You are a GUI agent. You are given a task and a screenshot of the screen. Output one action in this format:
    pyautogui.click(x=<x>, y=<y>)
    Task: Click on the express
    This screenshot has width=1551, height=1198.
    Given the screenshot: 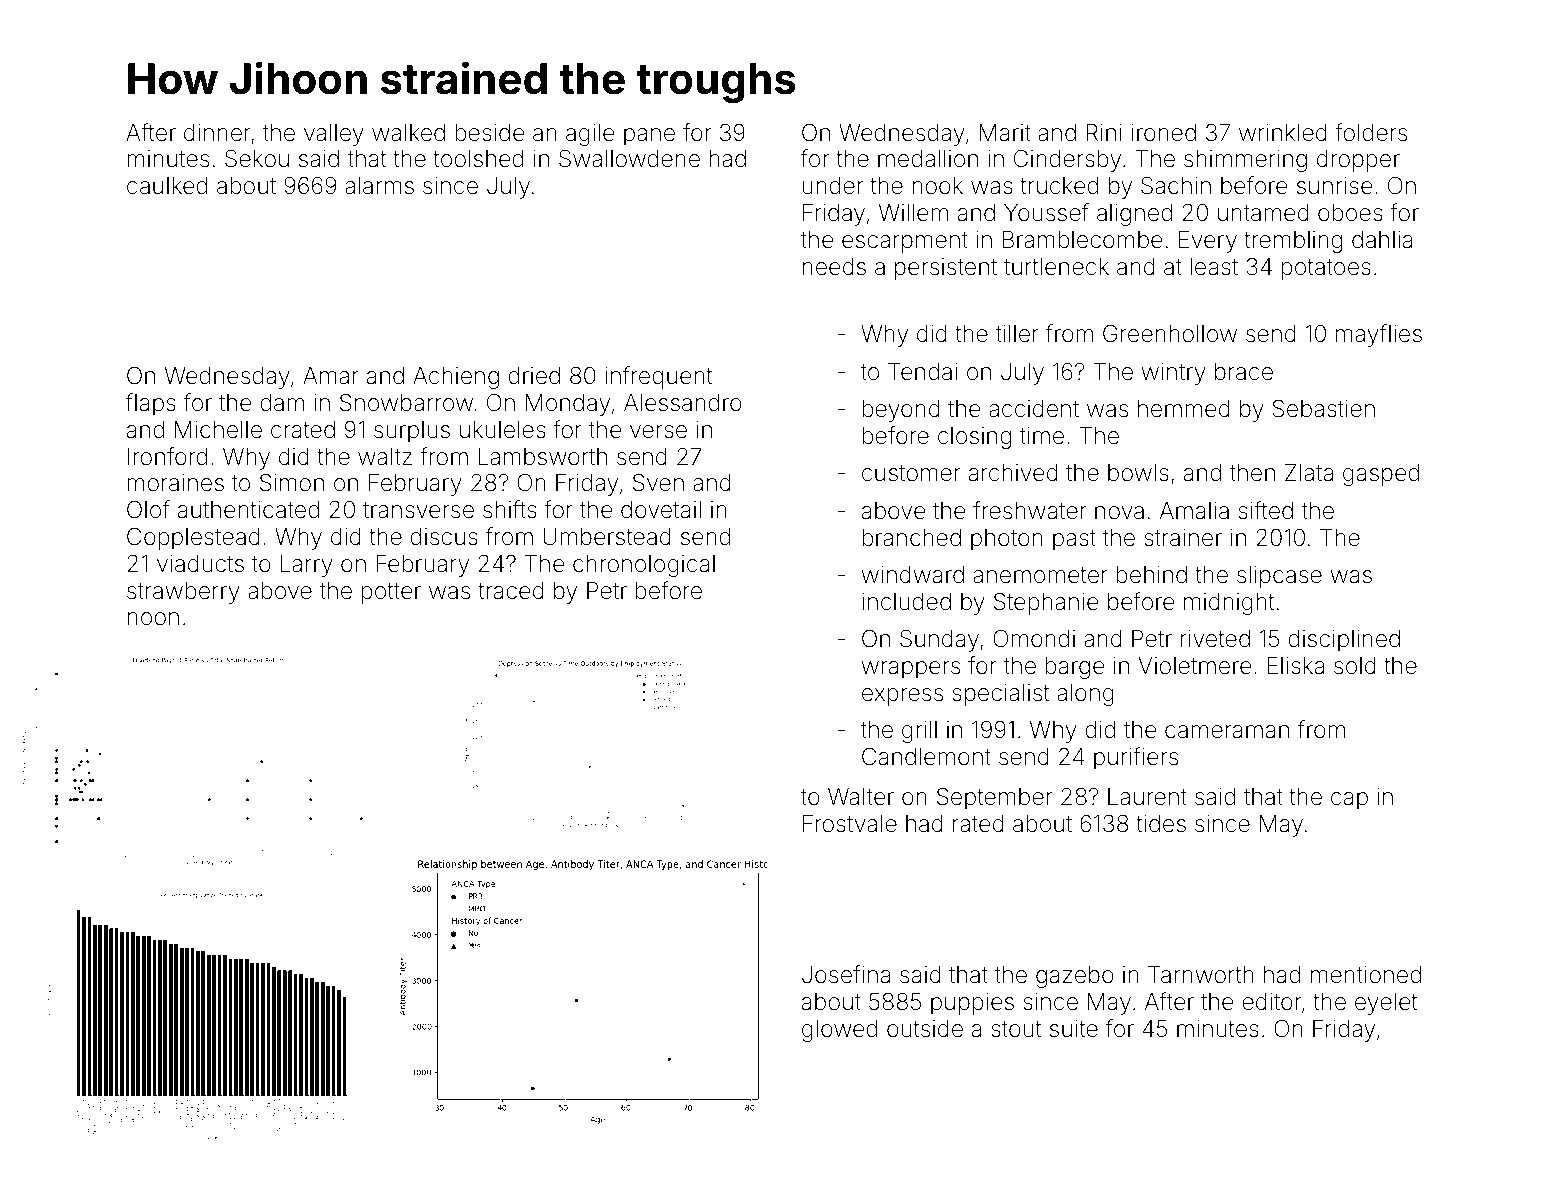 What is the action you would take?
    pyautogui.click(x=902, y=697)
